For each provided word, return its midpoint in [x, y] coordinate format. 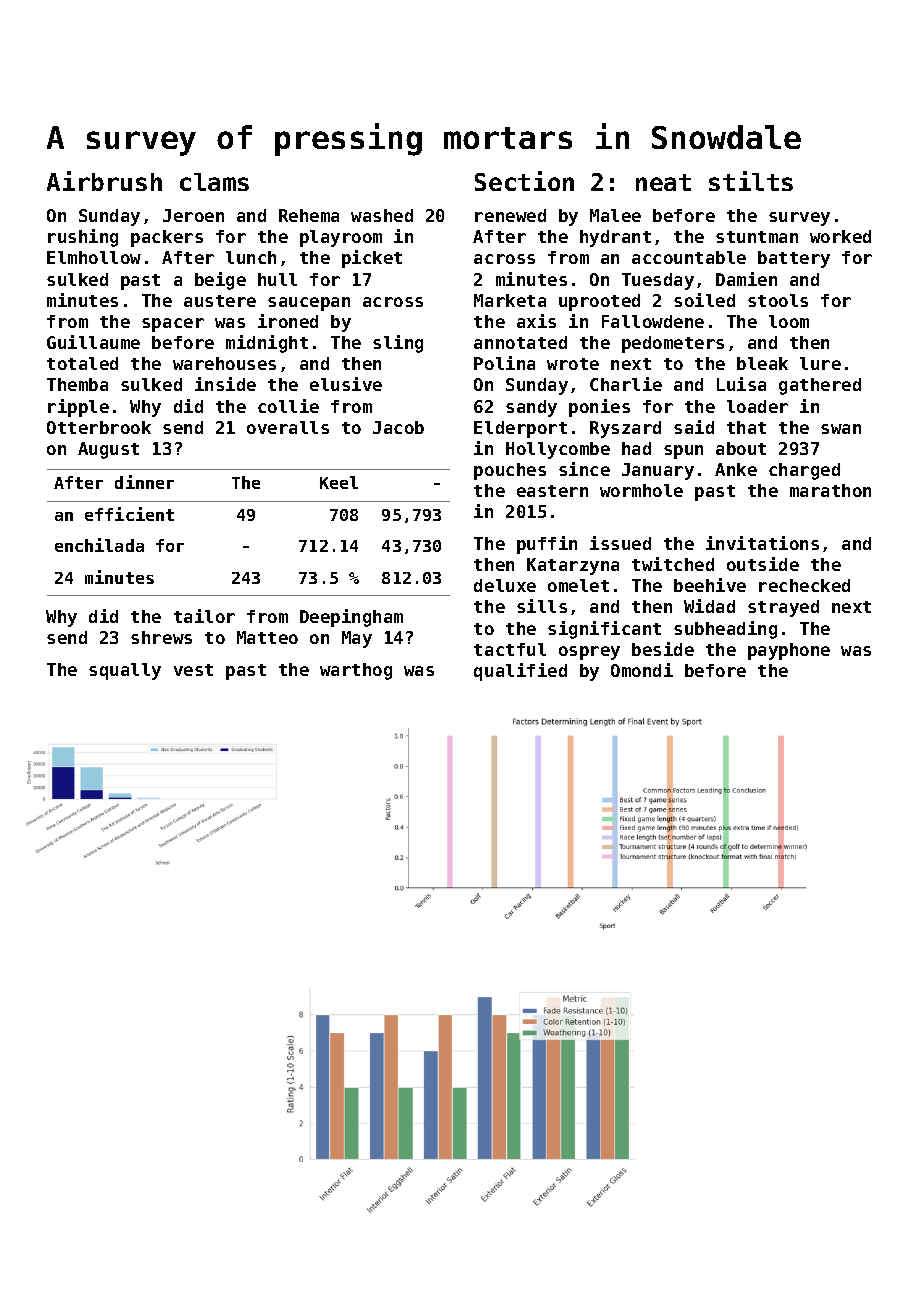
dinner [144, 482]
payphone [789, 651]
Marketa [510, 300]
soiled [704, 300]
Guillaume [93, 342]
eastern [552, 491]
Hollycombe [558, 450]
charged [804, 471]
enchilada [99, 545]
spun [683, 452]
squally [125, 671]
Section [524, 181]
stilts [751, 181]
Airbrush [104, 181]
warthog [356, 671]
